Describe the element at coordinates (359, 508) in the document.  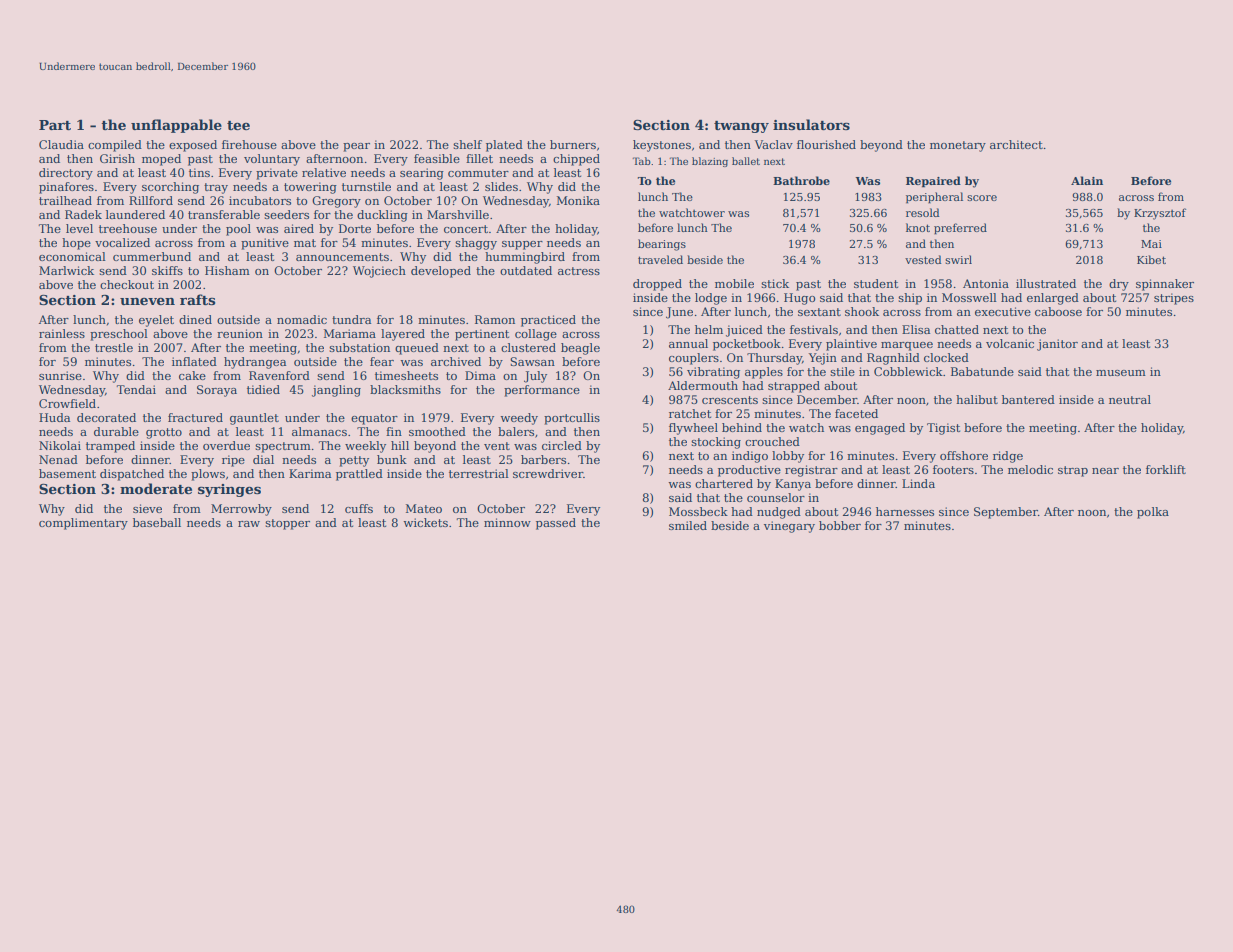
I see `cuffs` at that location.
